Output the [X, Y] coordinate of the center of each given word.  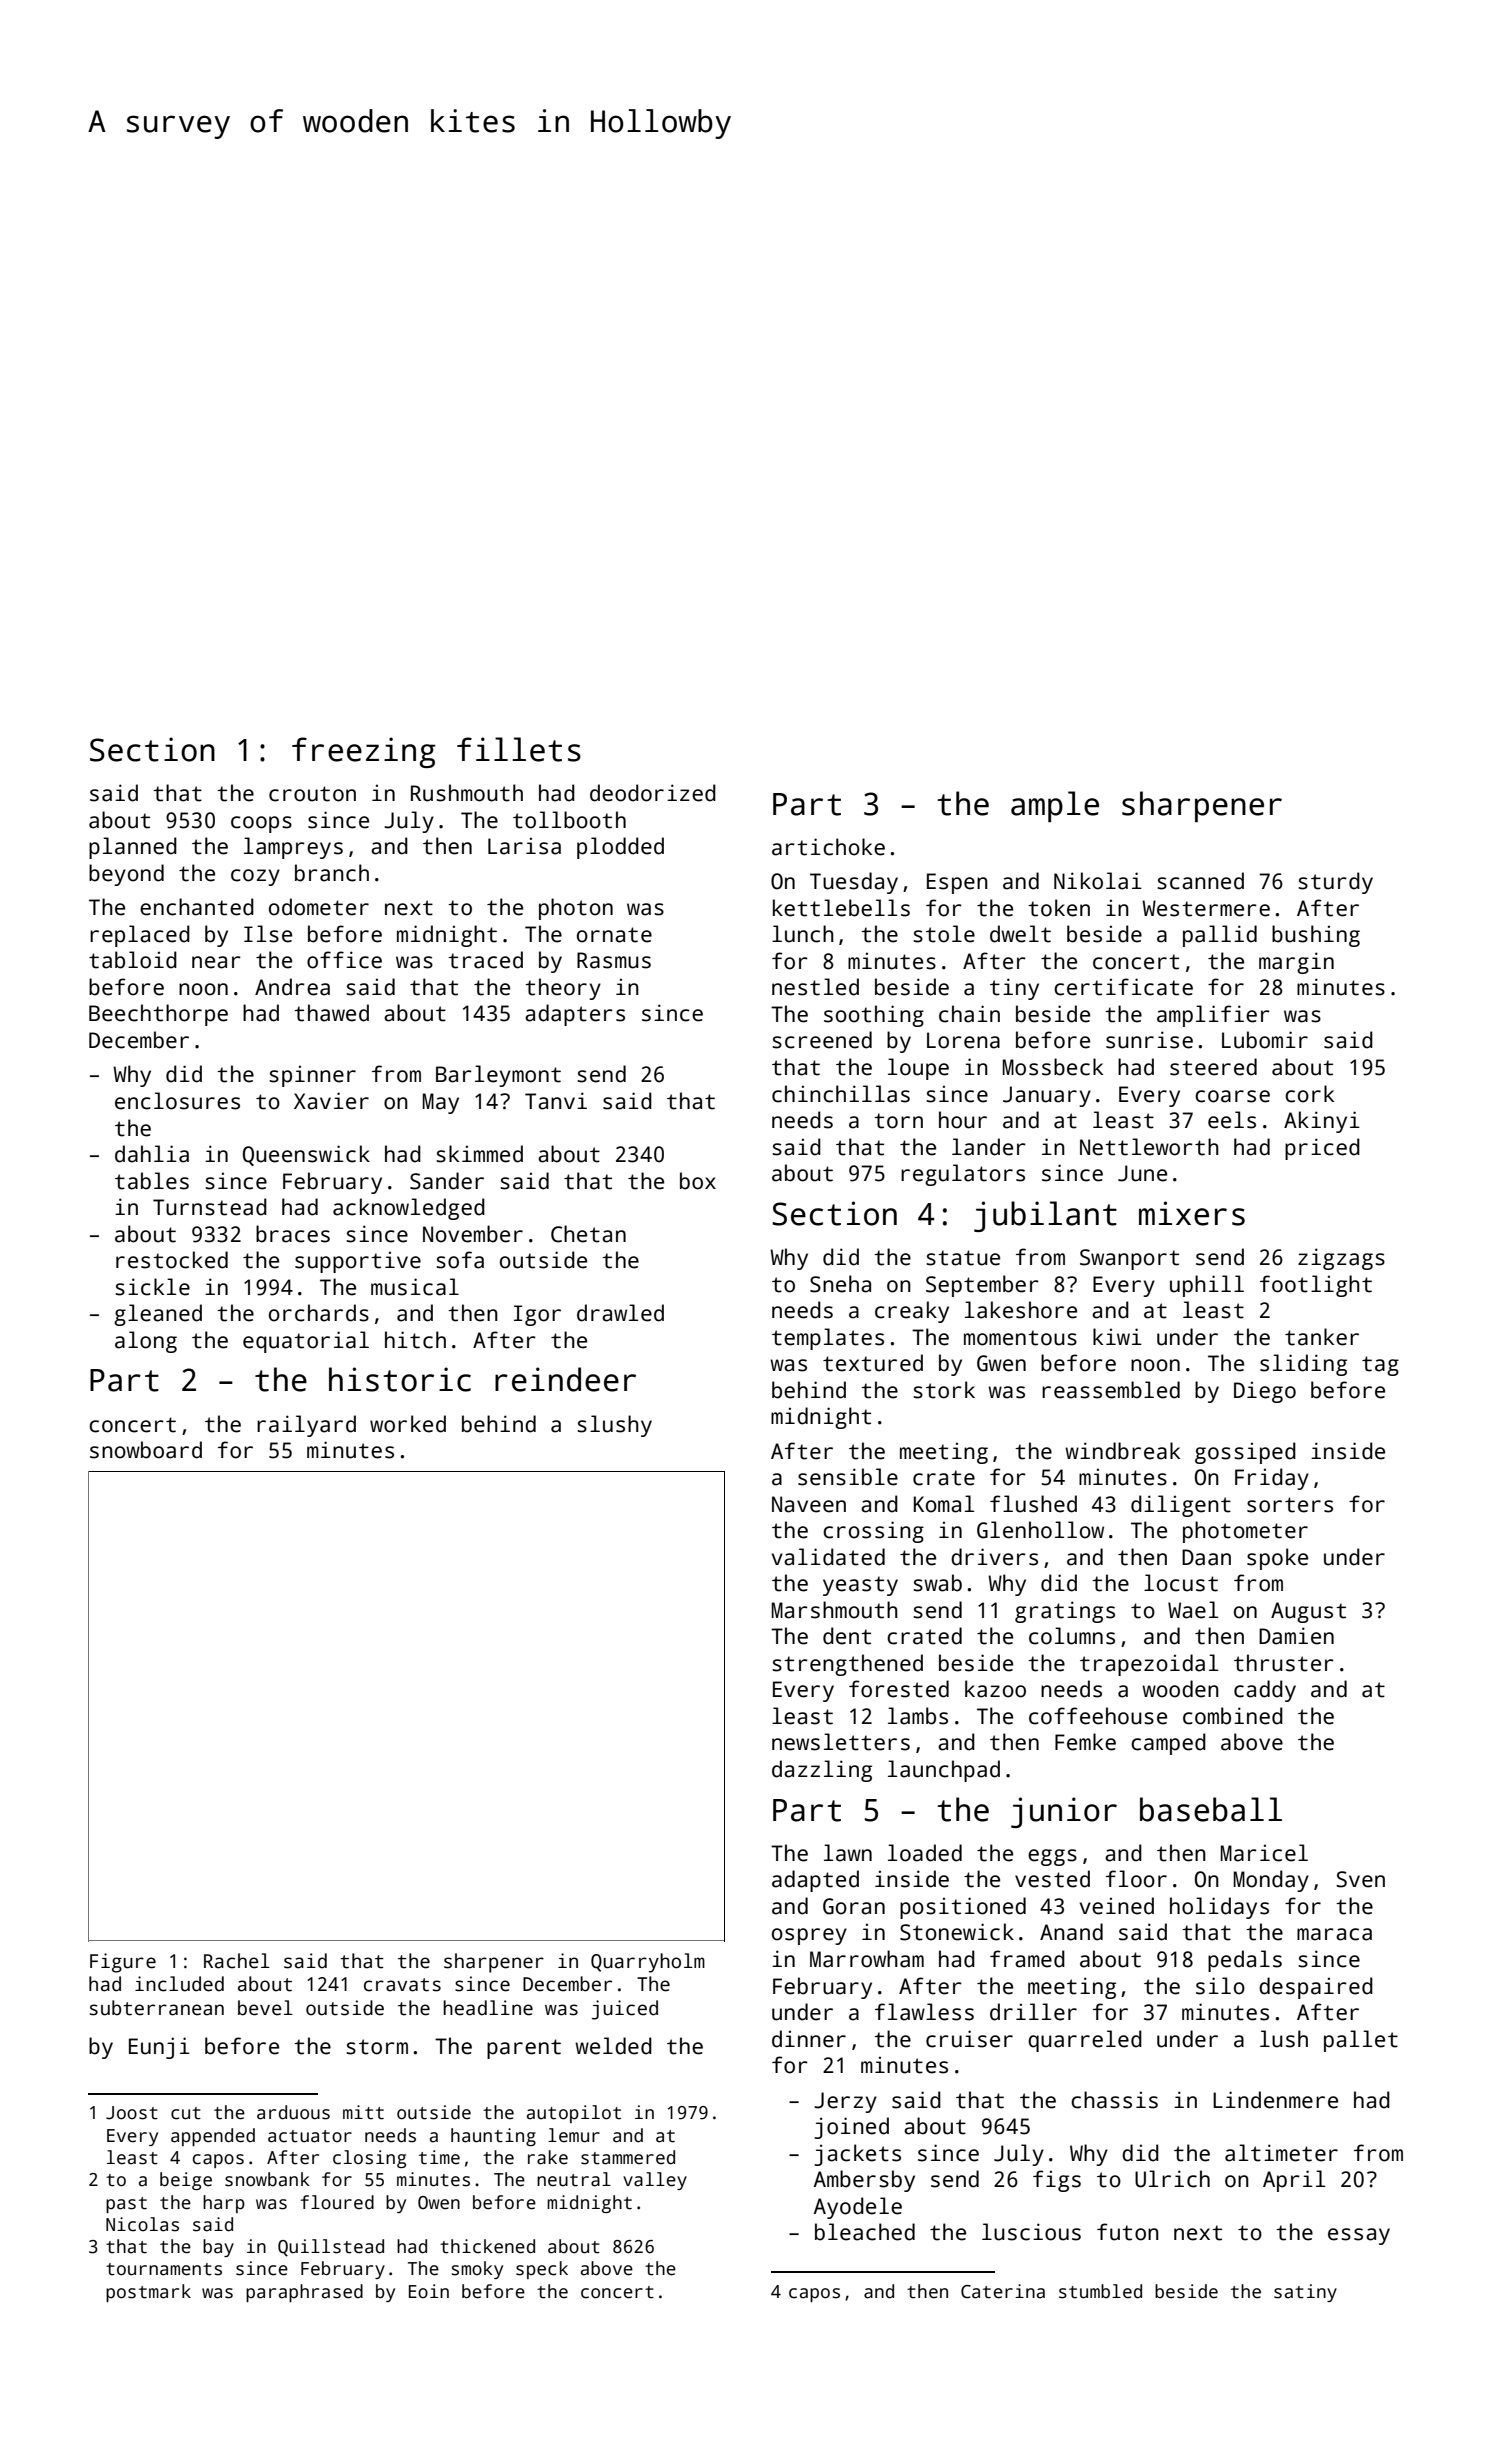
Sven [1360, 1879]
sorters [1290, 1505]
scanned [1200, 881]
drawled [620, 1313]
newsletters [841, 1742]
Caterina [1003, 2291]
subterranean [157, 2008]
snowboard [146, 1450]
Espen [957, 883]
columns [1072, 1636]
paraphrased [304, 2293]
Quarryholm [648, 1963]
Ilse [268, 934]
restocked [172, 1260]
